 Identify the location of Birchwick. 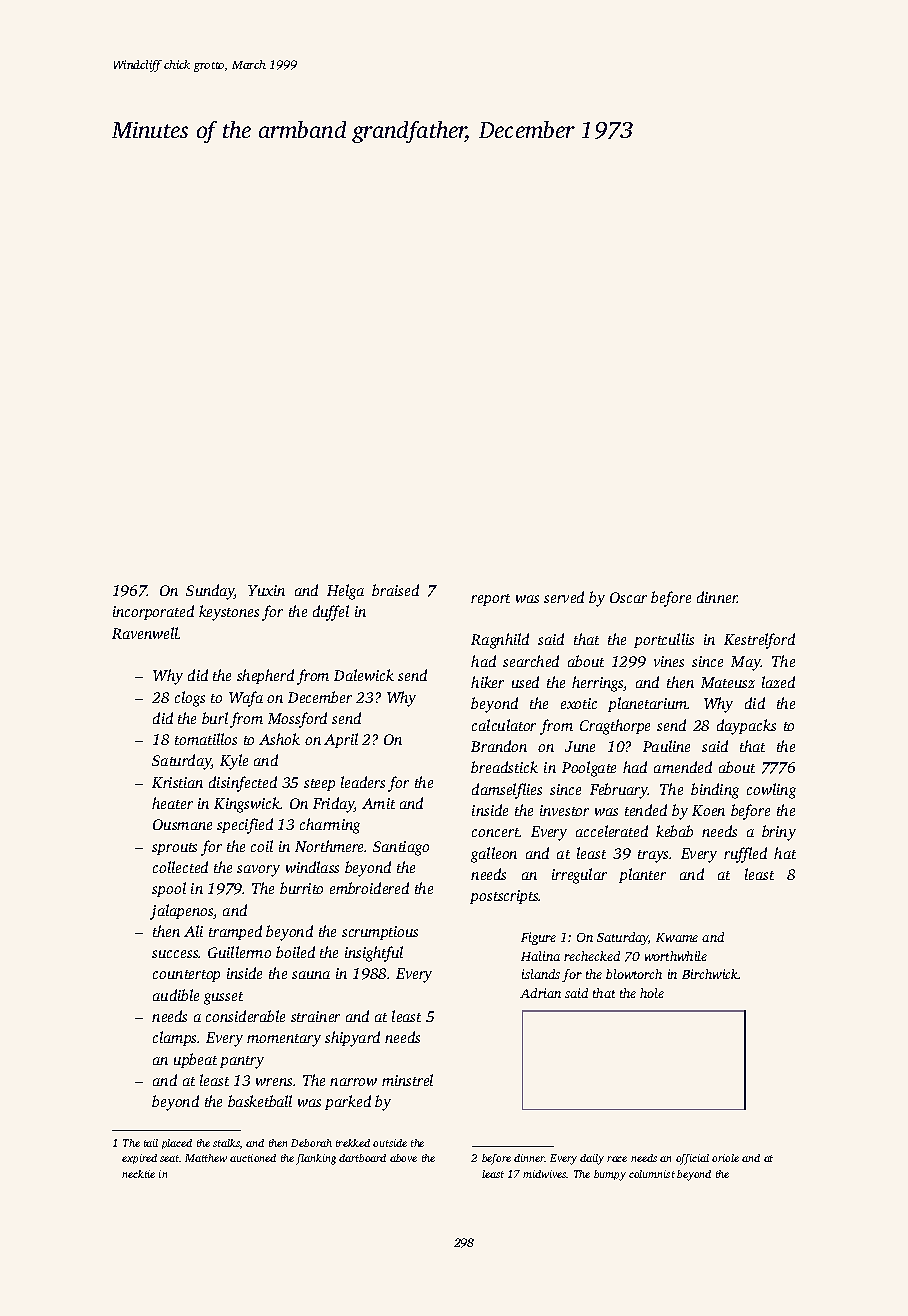
(710, 974).
